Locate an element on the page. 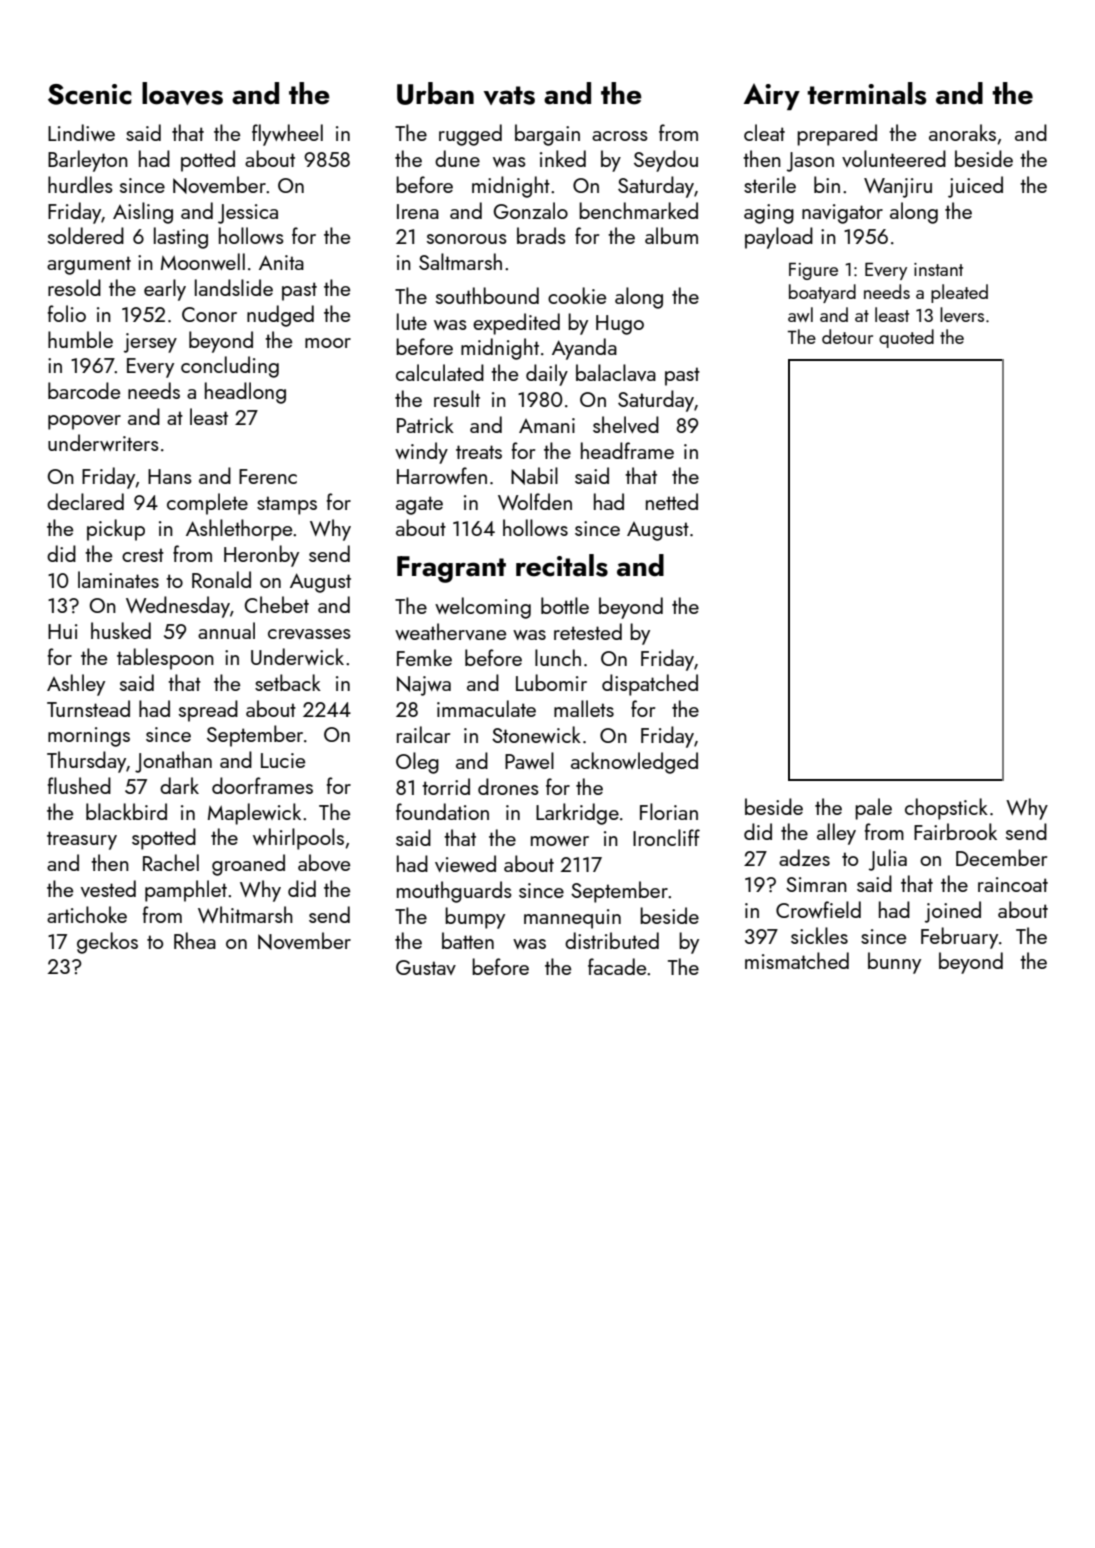 This page has height=1548, width=1095. Scenic is located at coordinates (90, 94).
